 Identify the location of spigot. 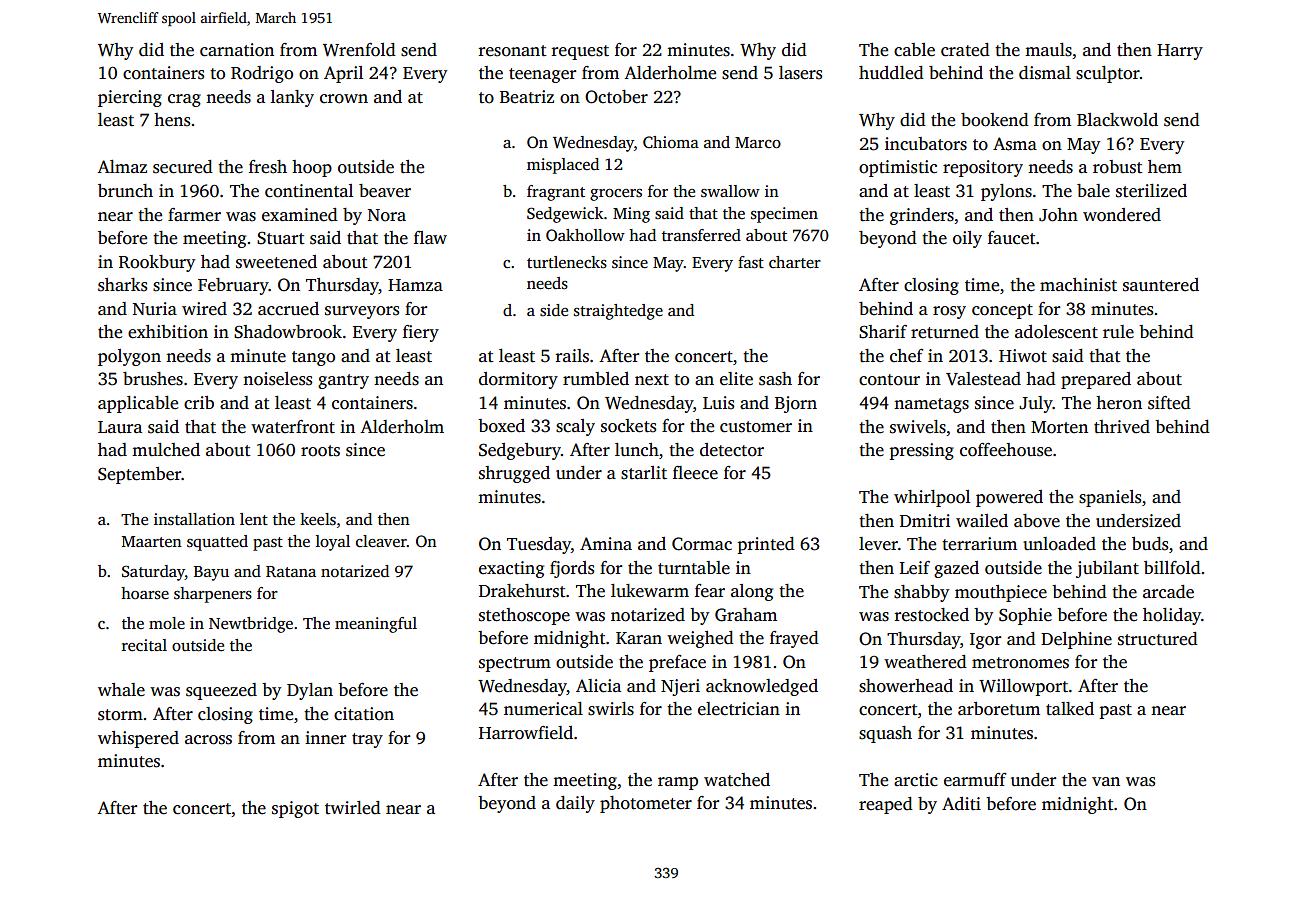
(295, 809).
